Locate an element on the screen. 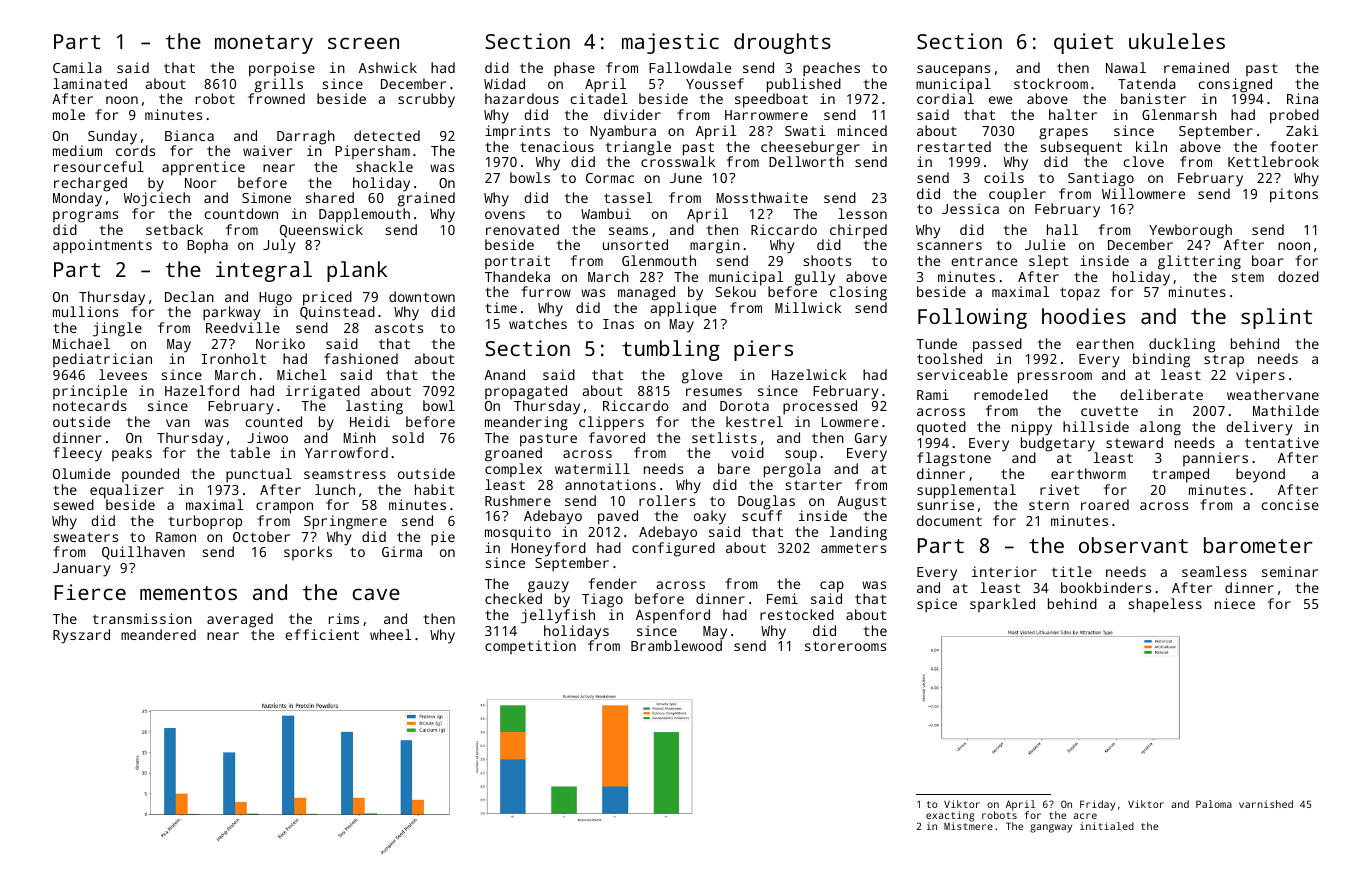 The width and height of the screenshot is (1372, 887). efficient is located at coordinates (322, 634).
